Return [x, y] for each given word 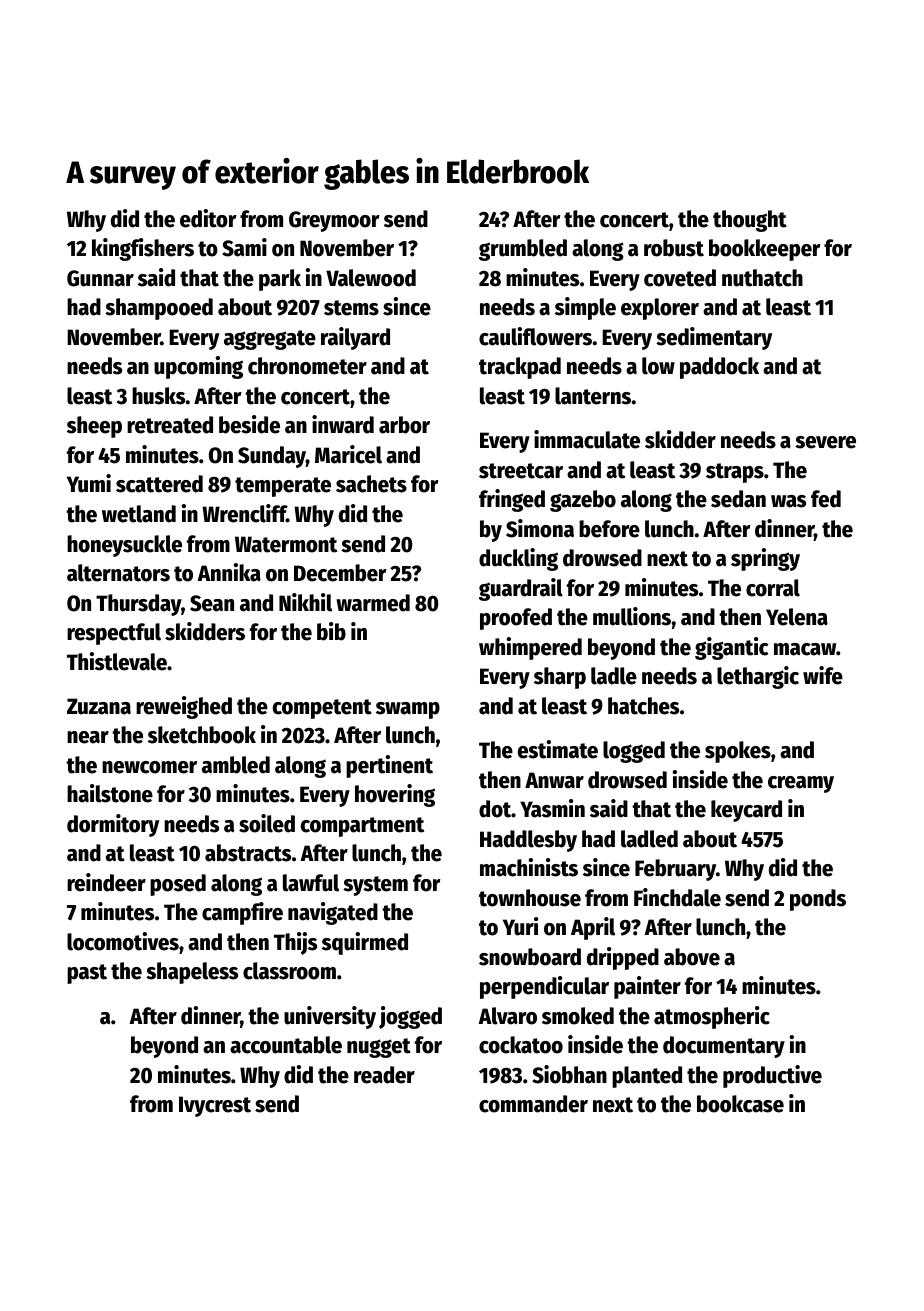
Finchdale [677, 897]
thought [750, 221]
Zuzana [99, 706]
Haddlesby [528, 841]
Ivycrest [215, 1106]
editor [208, 218]
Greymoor [334, 221]
